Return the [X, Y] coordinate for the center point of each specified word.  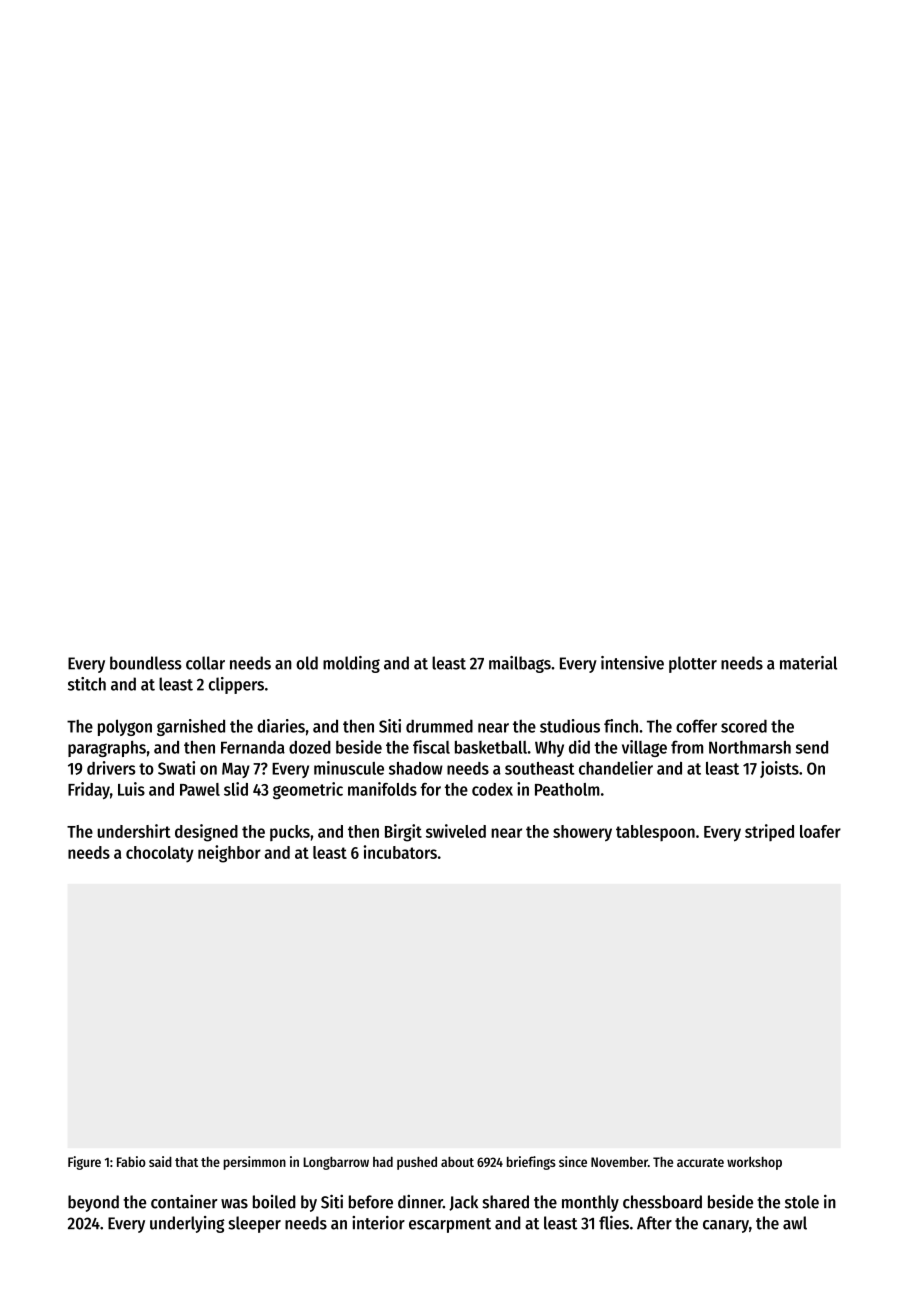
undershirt [134, 831]
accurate [700, 1162]
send [812, 747]
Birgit [403, 833]
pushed [417, 1163]
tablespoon [655, 833]
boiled [274, 1202]
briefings [531, 1163]
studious [570, 726]
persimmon [254, 1163]
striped [769, 832]
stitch [87, 684]
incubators [400, 852]
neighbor [229, 854]
